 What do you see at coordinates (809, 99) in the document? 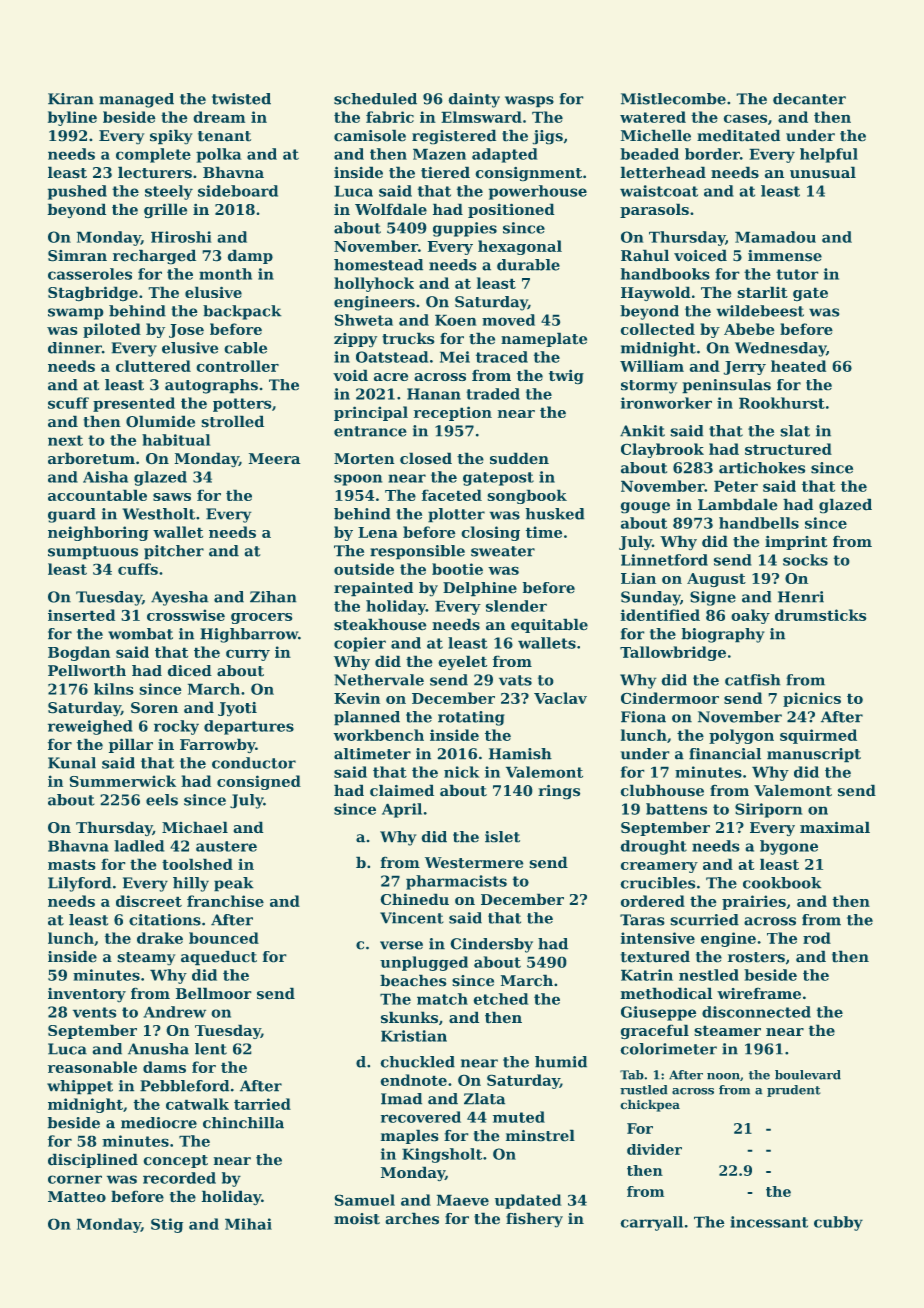
I see `decanter` at bounding box center [809, 99].
